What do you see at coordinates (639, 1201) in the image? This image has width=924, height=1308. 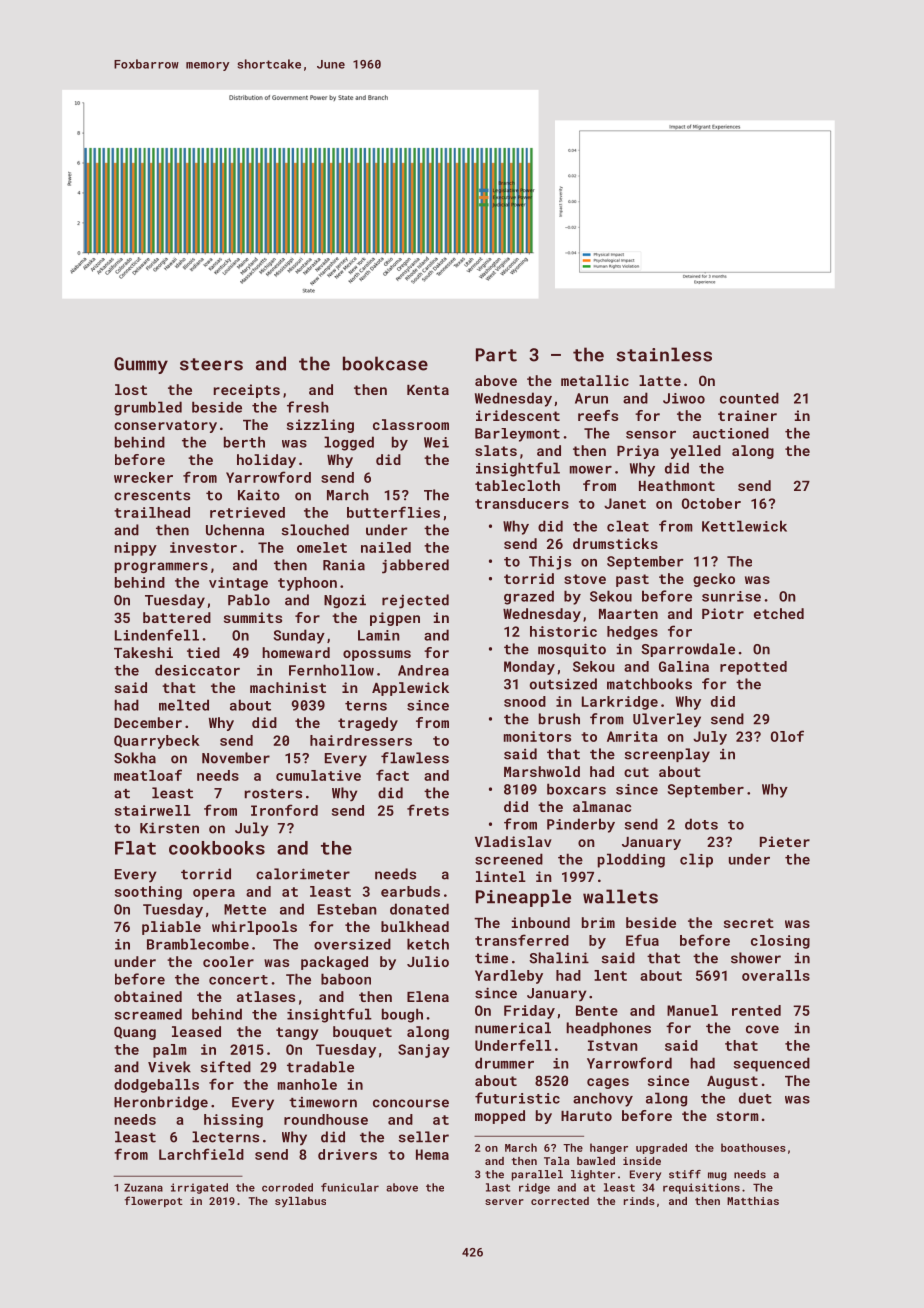 I see `rinds` at bounding box center [639, 1201].
